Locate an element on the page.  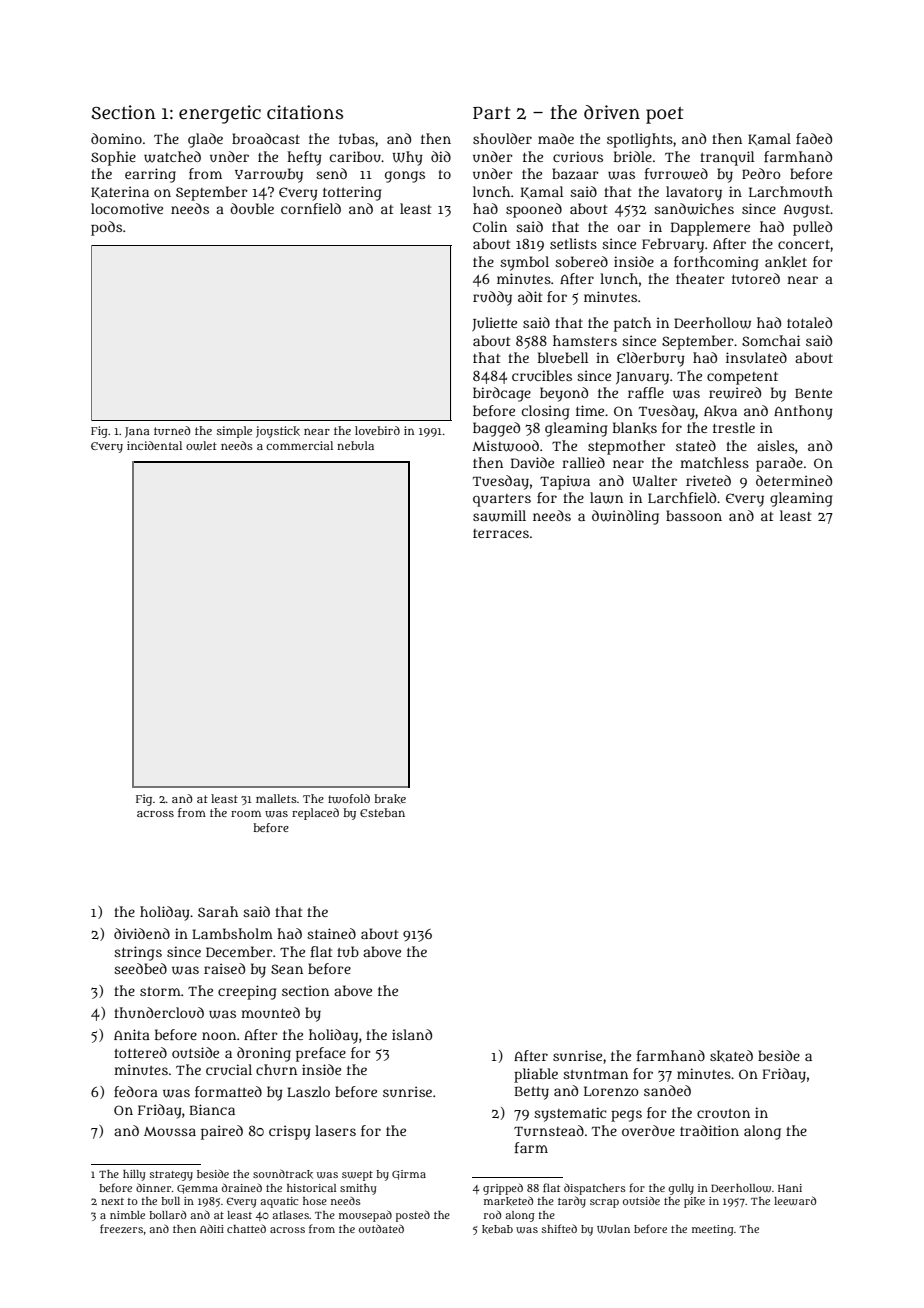
dwindling is located at coordinates (625, 517).
